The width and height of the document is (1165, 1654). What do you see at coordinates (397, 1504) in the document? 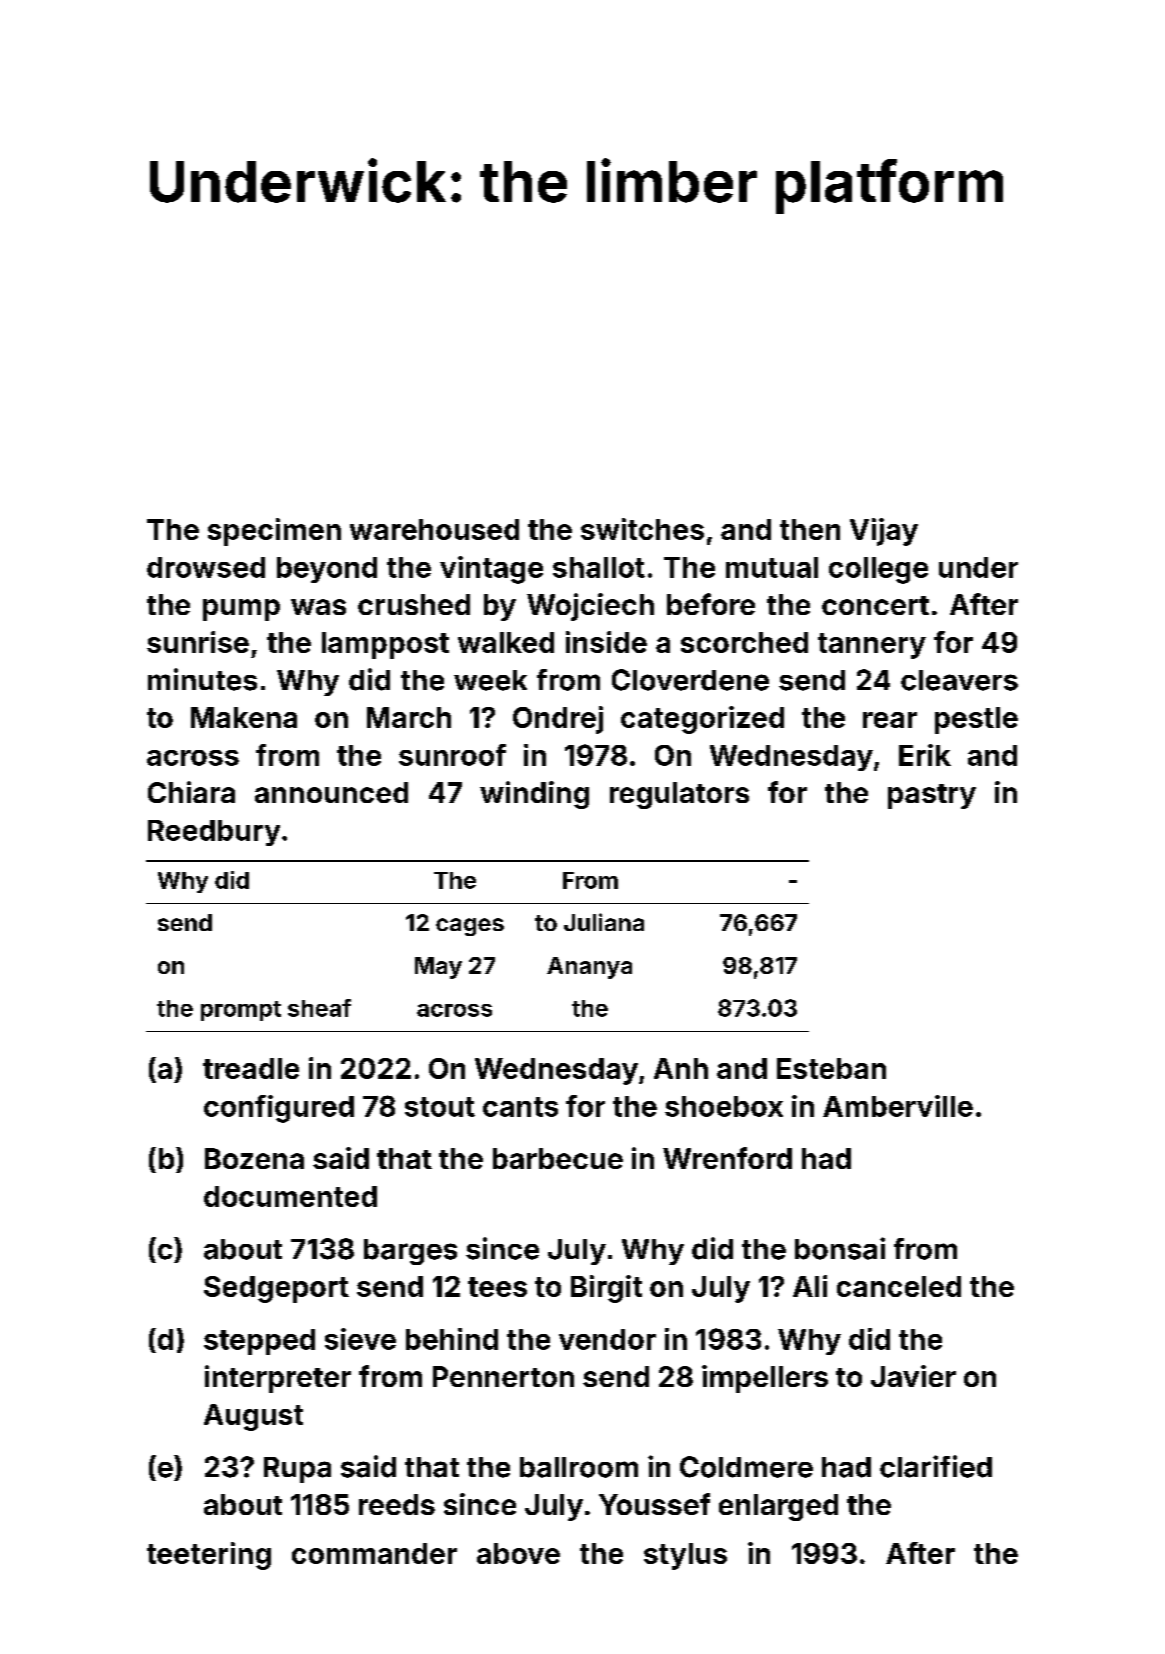
I see `reeds` at bounding box center [397, 1504].
